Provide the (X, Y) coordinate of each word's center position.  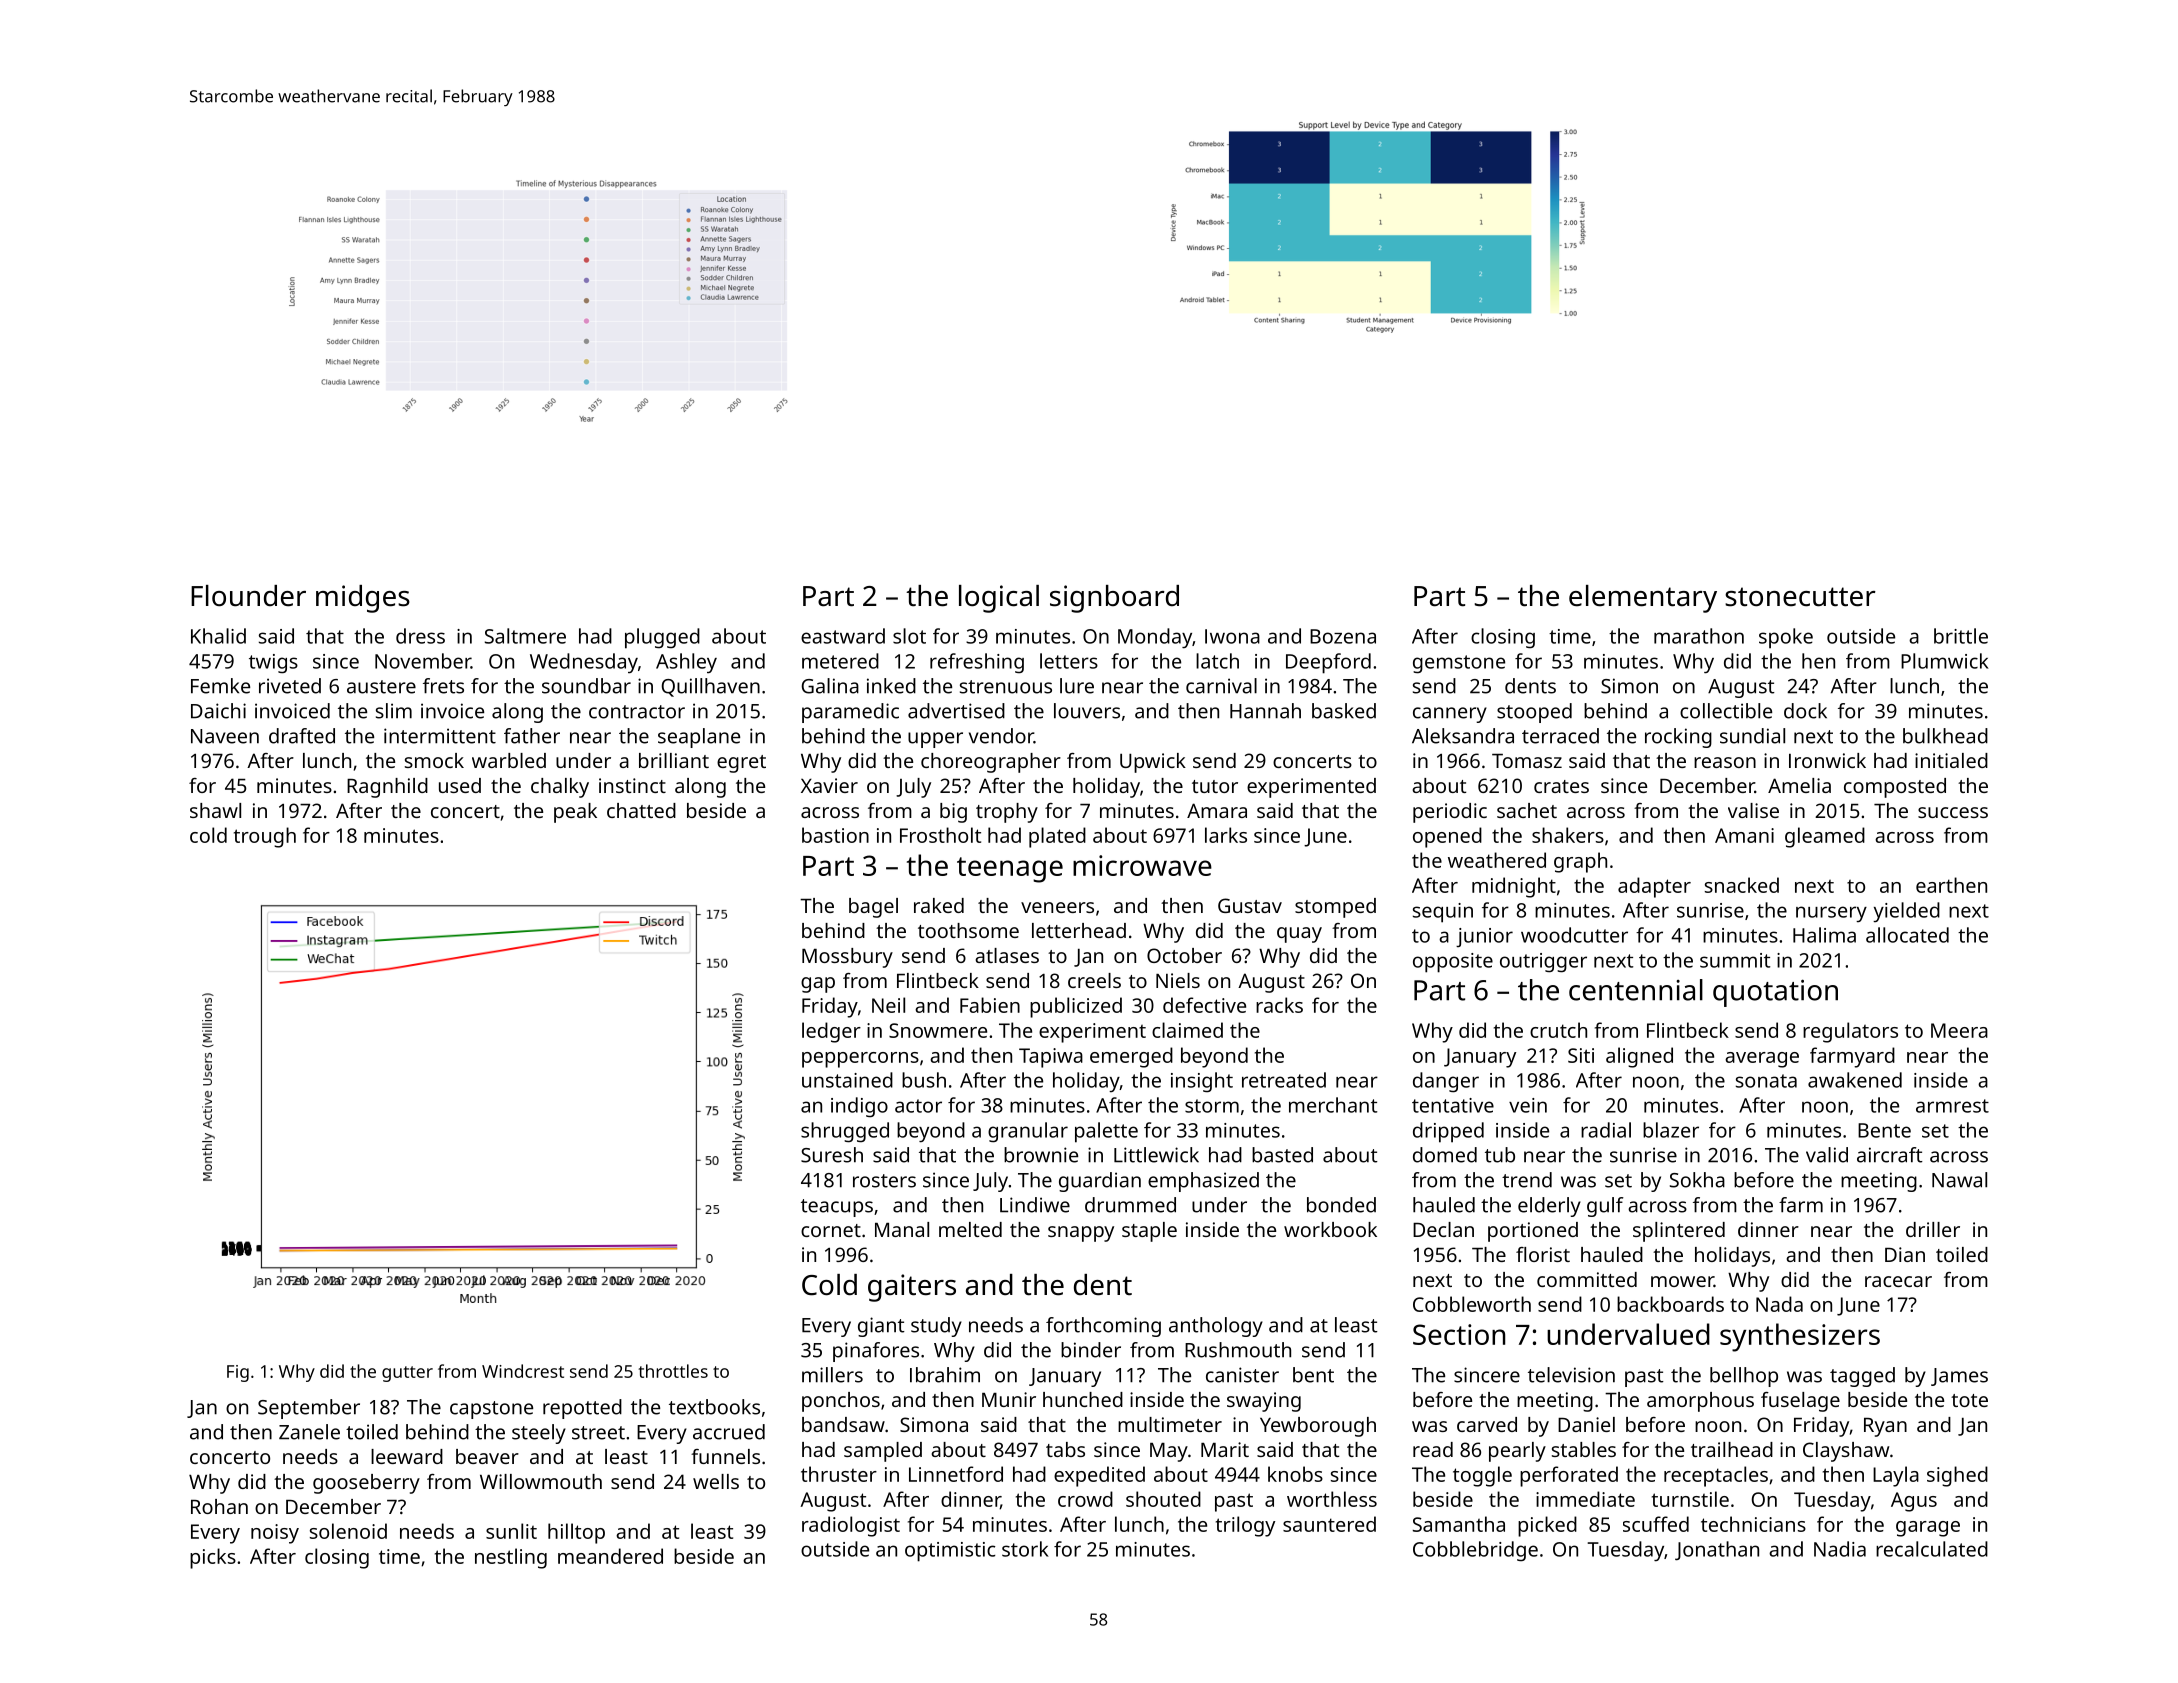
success (1953, 812)
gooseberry (366, 1484)
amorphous (1700, 1402)
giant (881, 1327)
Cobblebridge (1475, 1551)
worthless (1332, 1499)
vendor (1001, 736)
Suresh (832, 1155)
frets (443, 686)
